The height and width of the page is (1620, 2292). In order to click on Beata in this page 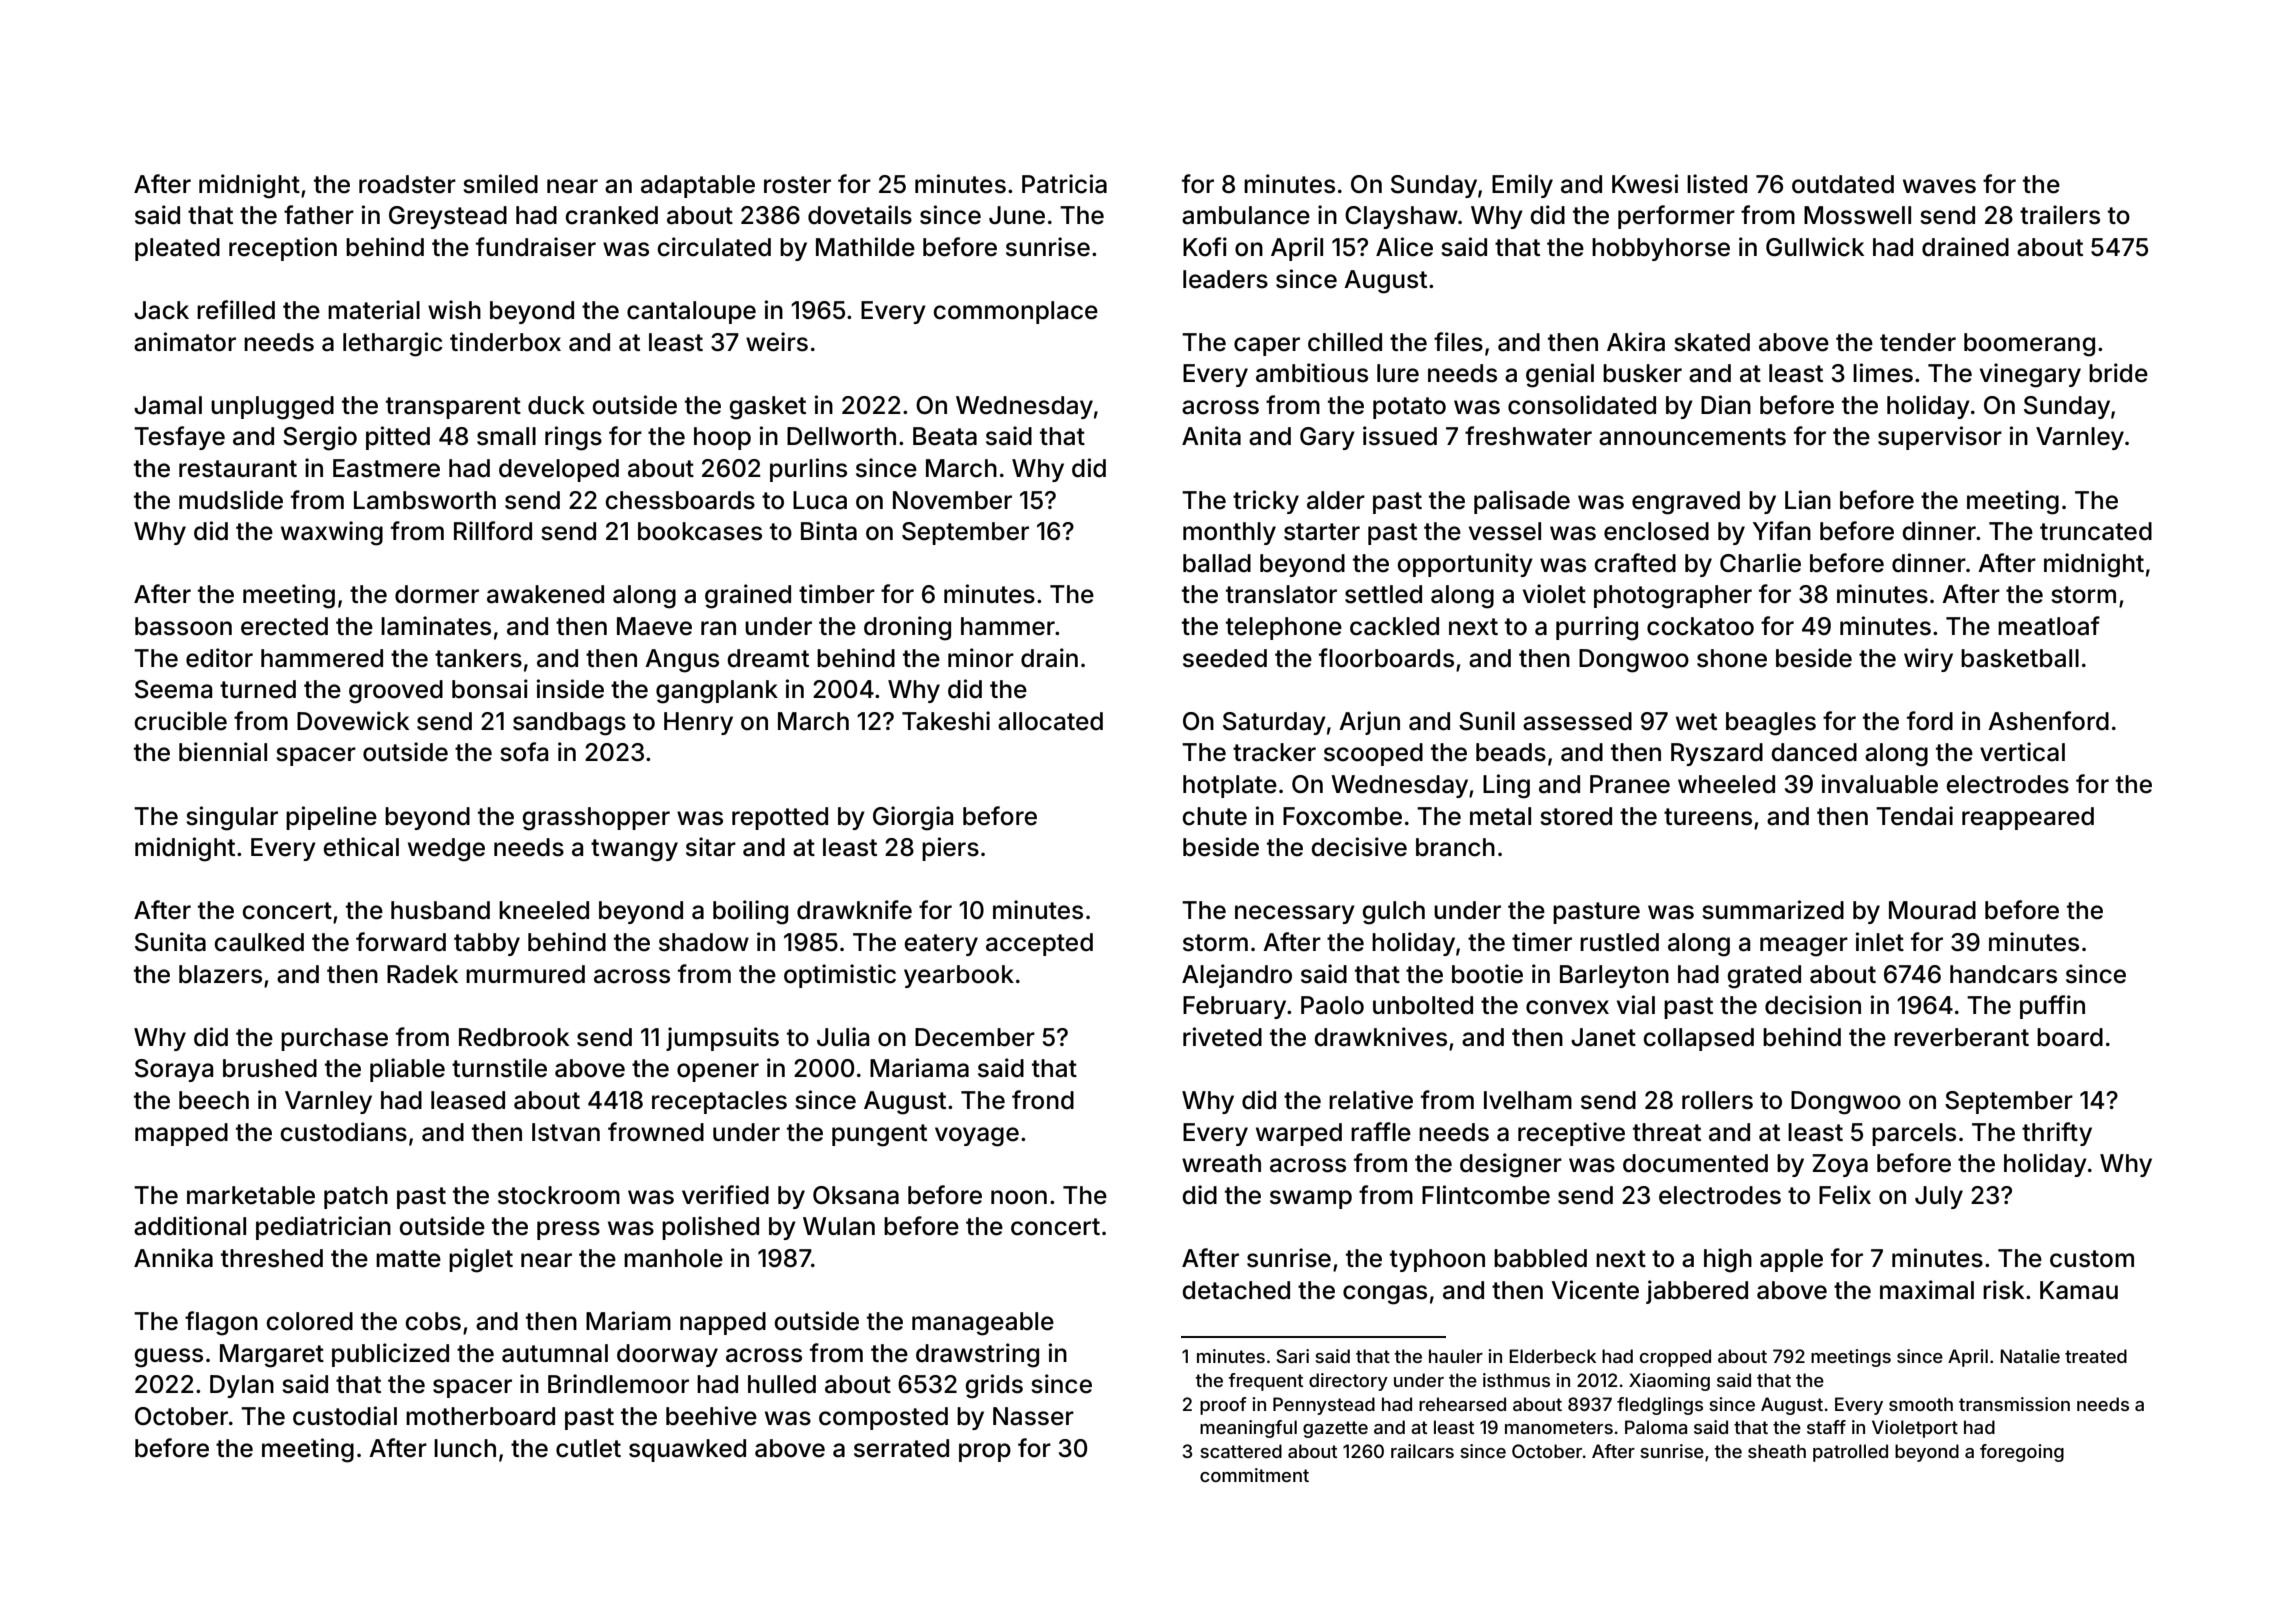, I will do `click(945, 436)`.
